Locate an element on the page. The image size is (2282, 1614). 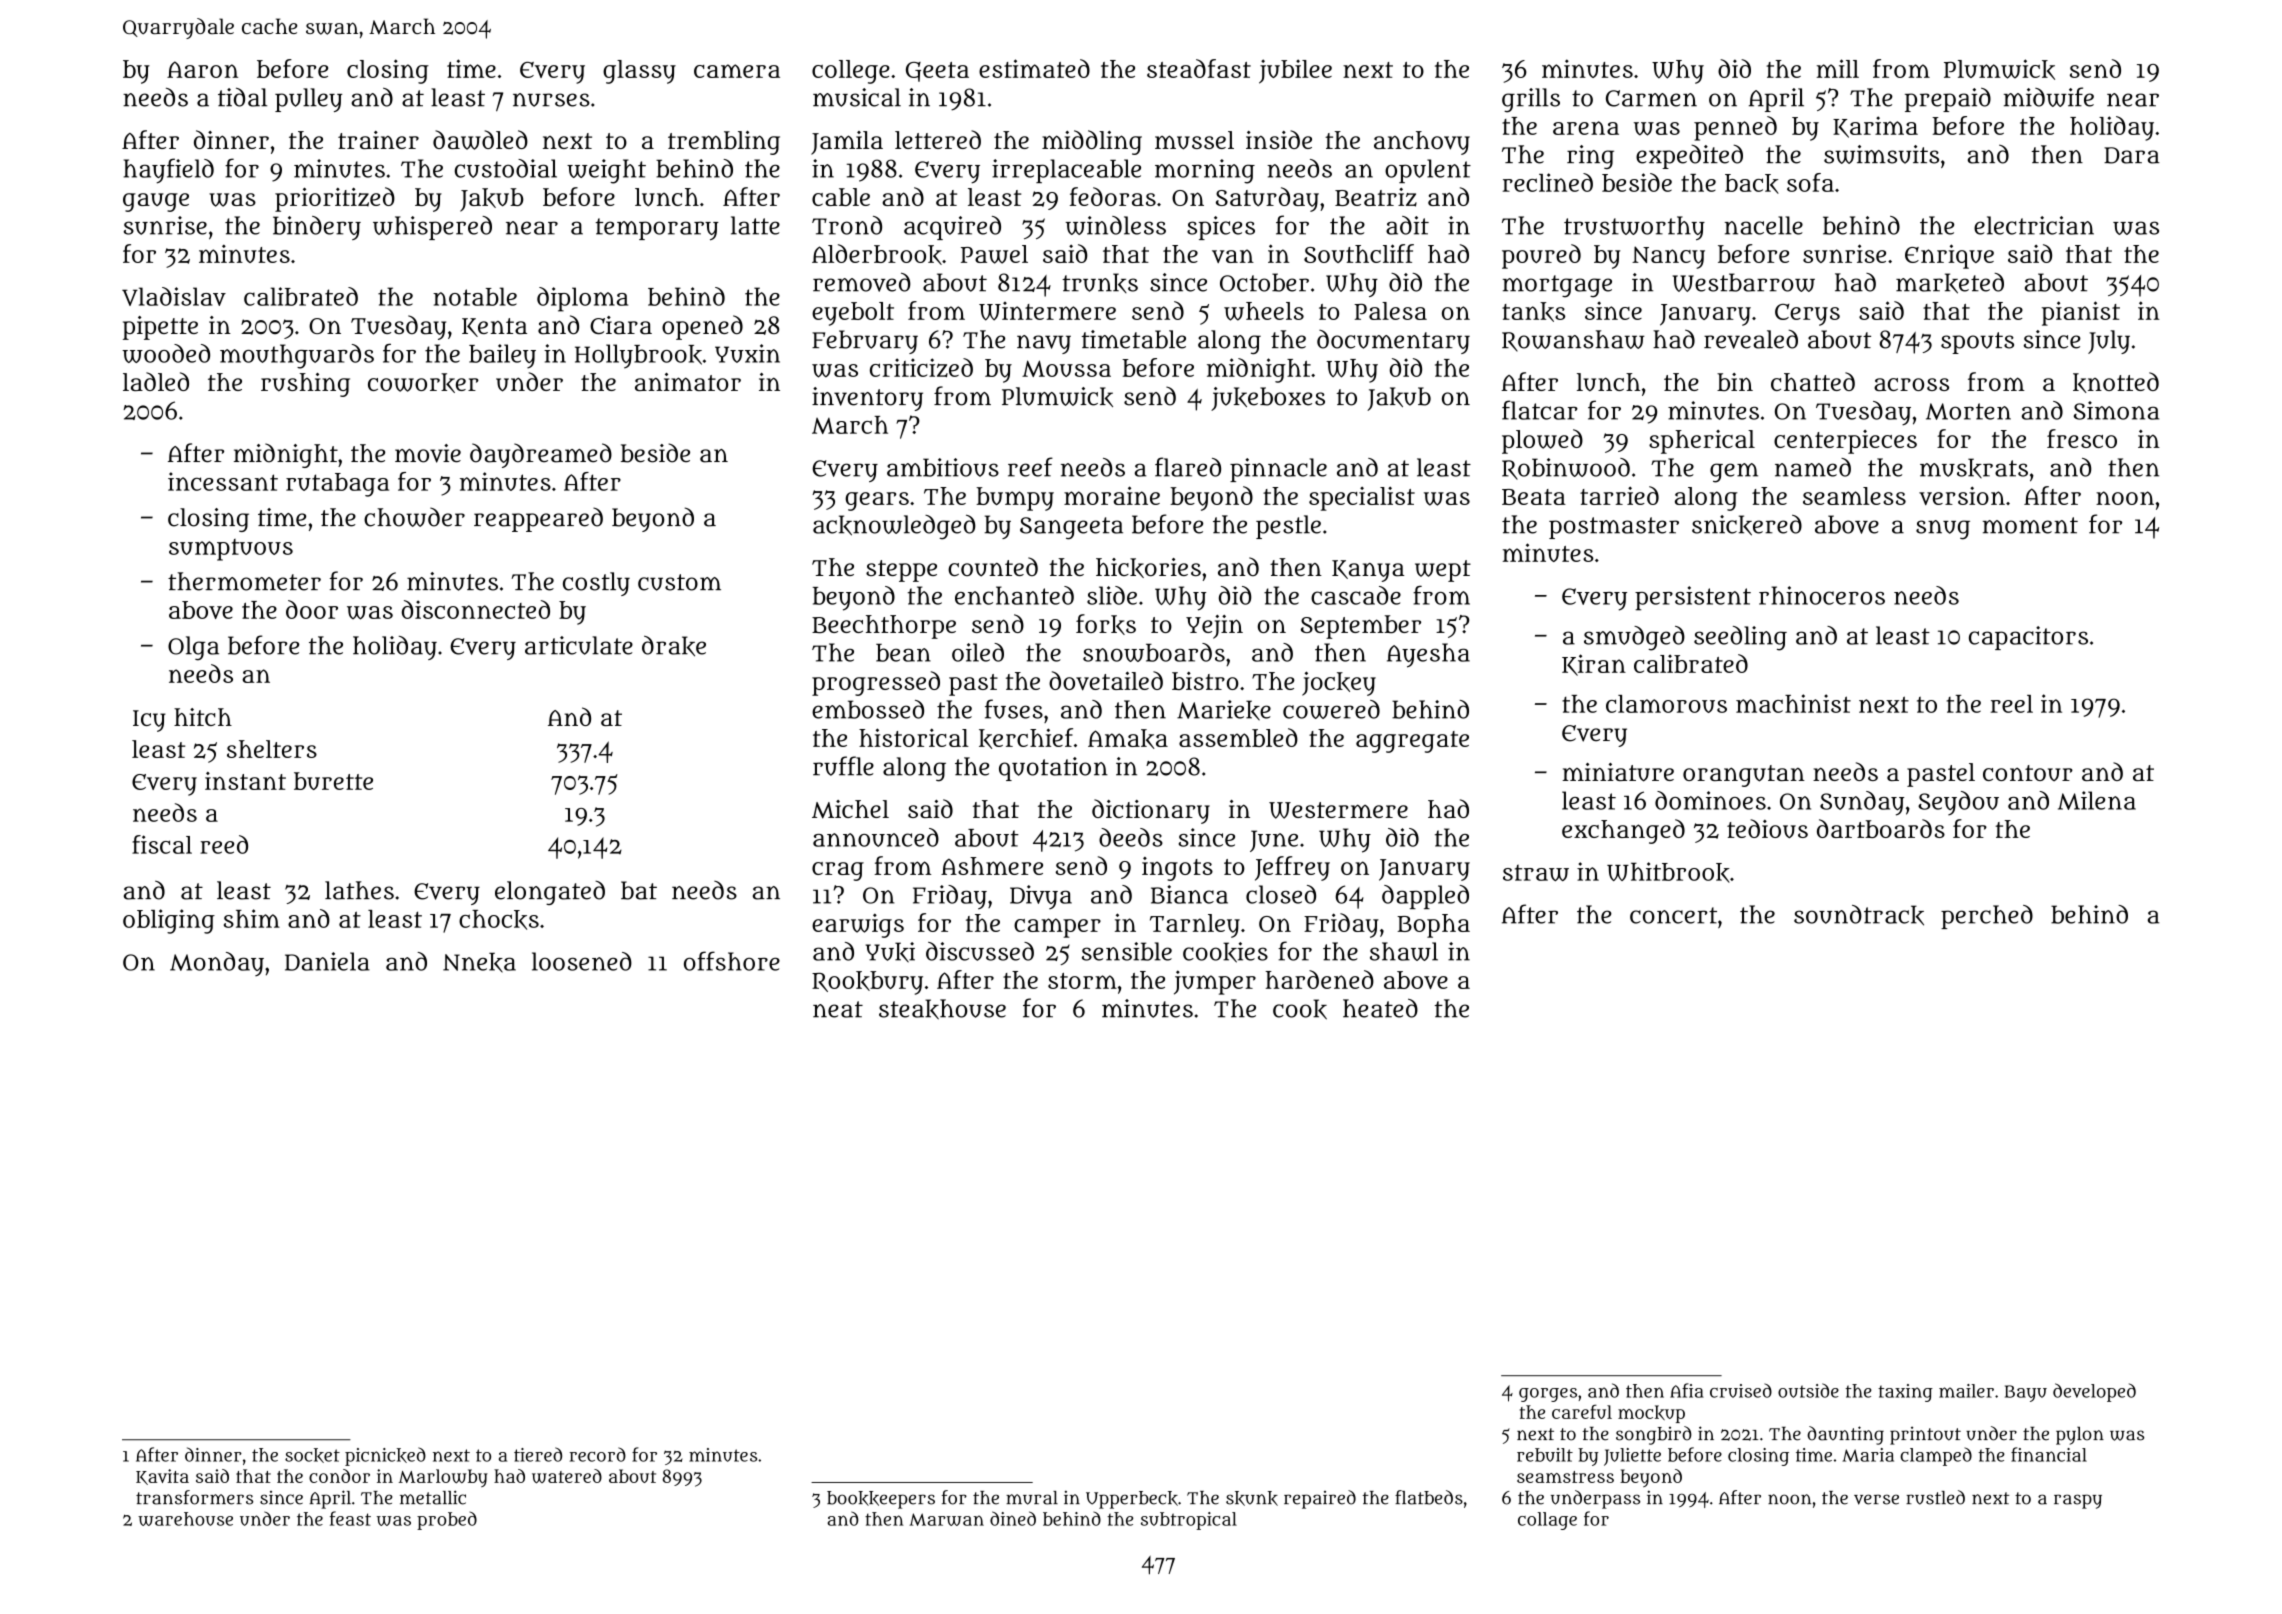
daydreamed is located at coordinates (541, 455).
